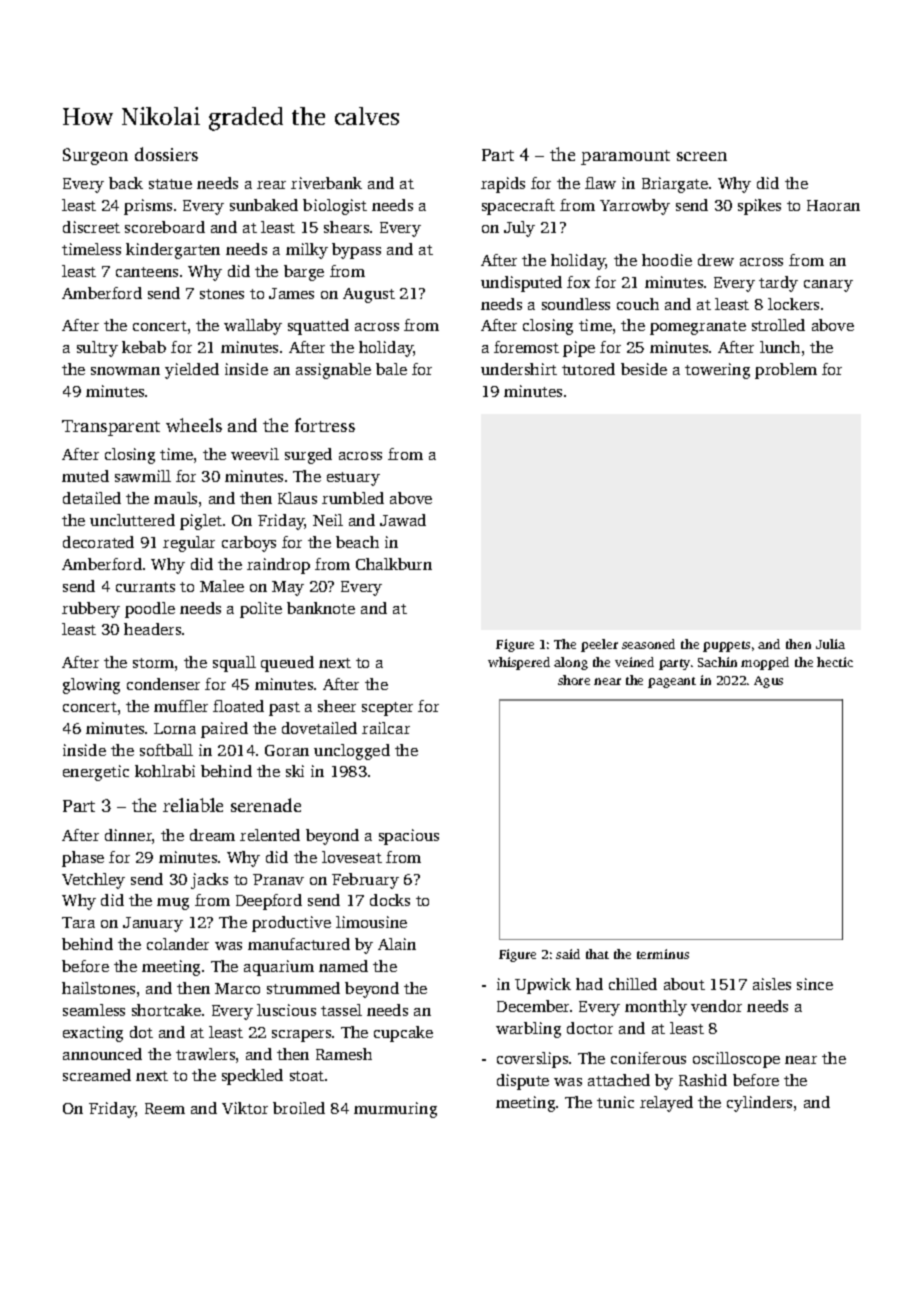 Image resolution: width=924 pixels, height=1314 pixels. Describe the element at coordinates (519, 663) in the document. I see `whispered` at that location.
